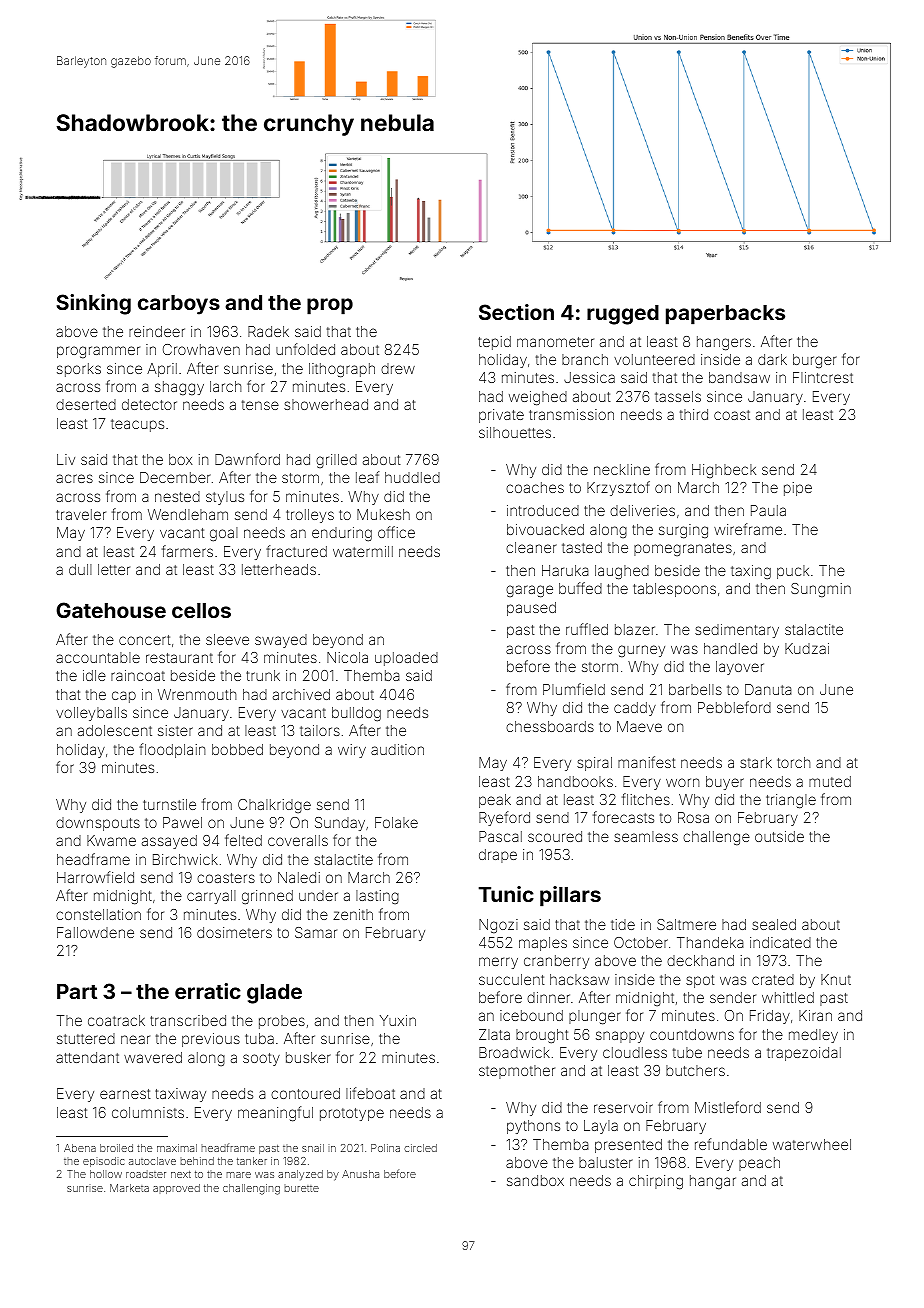 Image resolution: width=924 pixels, height=1308 pixels. Describe the element at coordinates (531, 547) in the image. I see `cleaner` at that location.
